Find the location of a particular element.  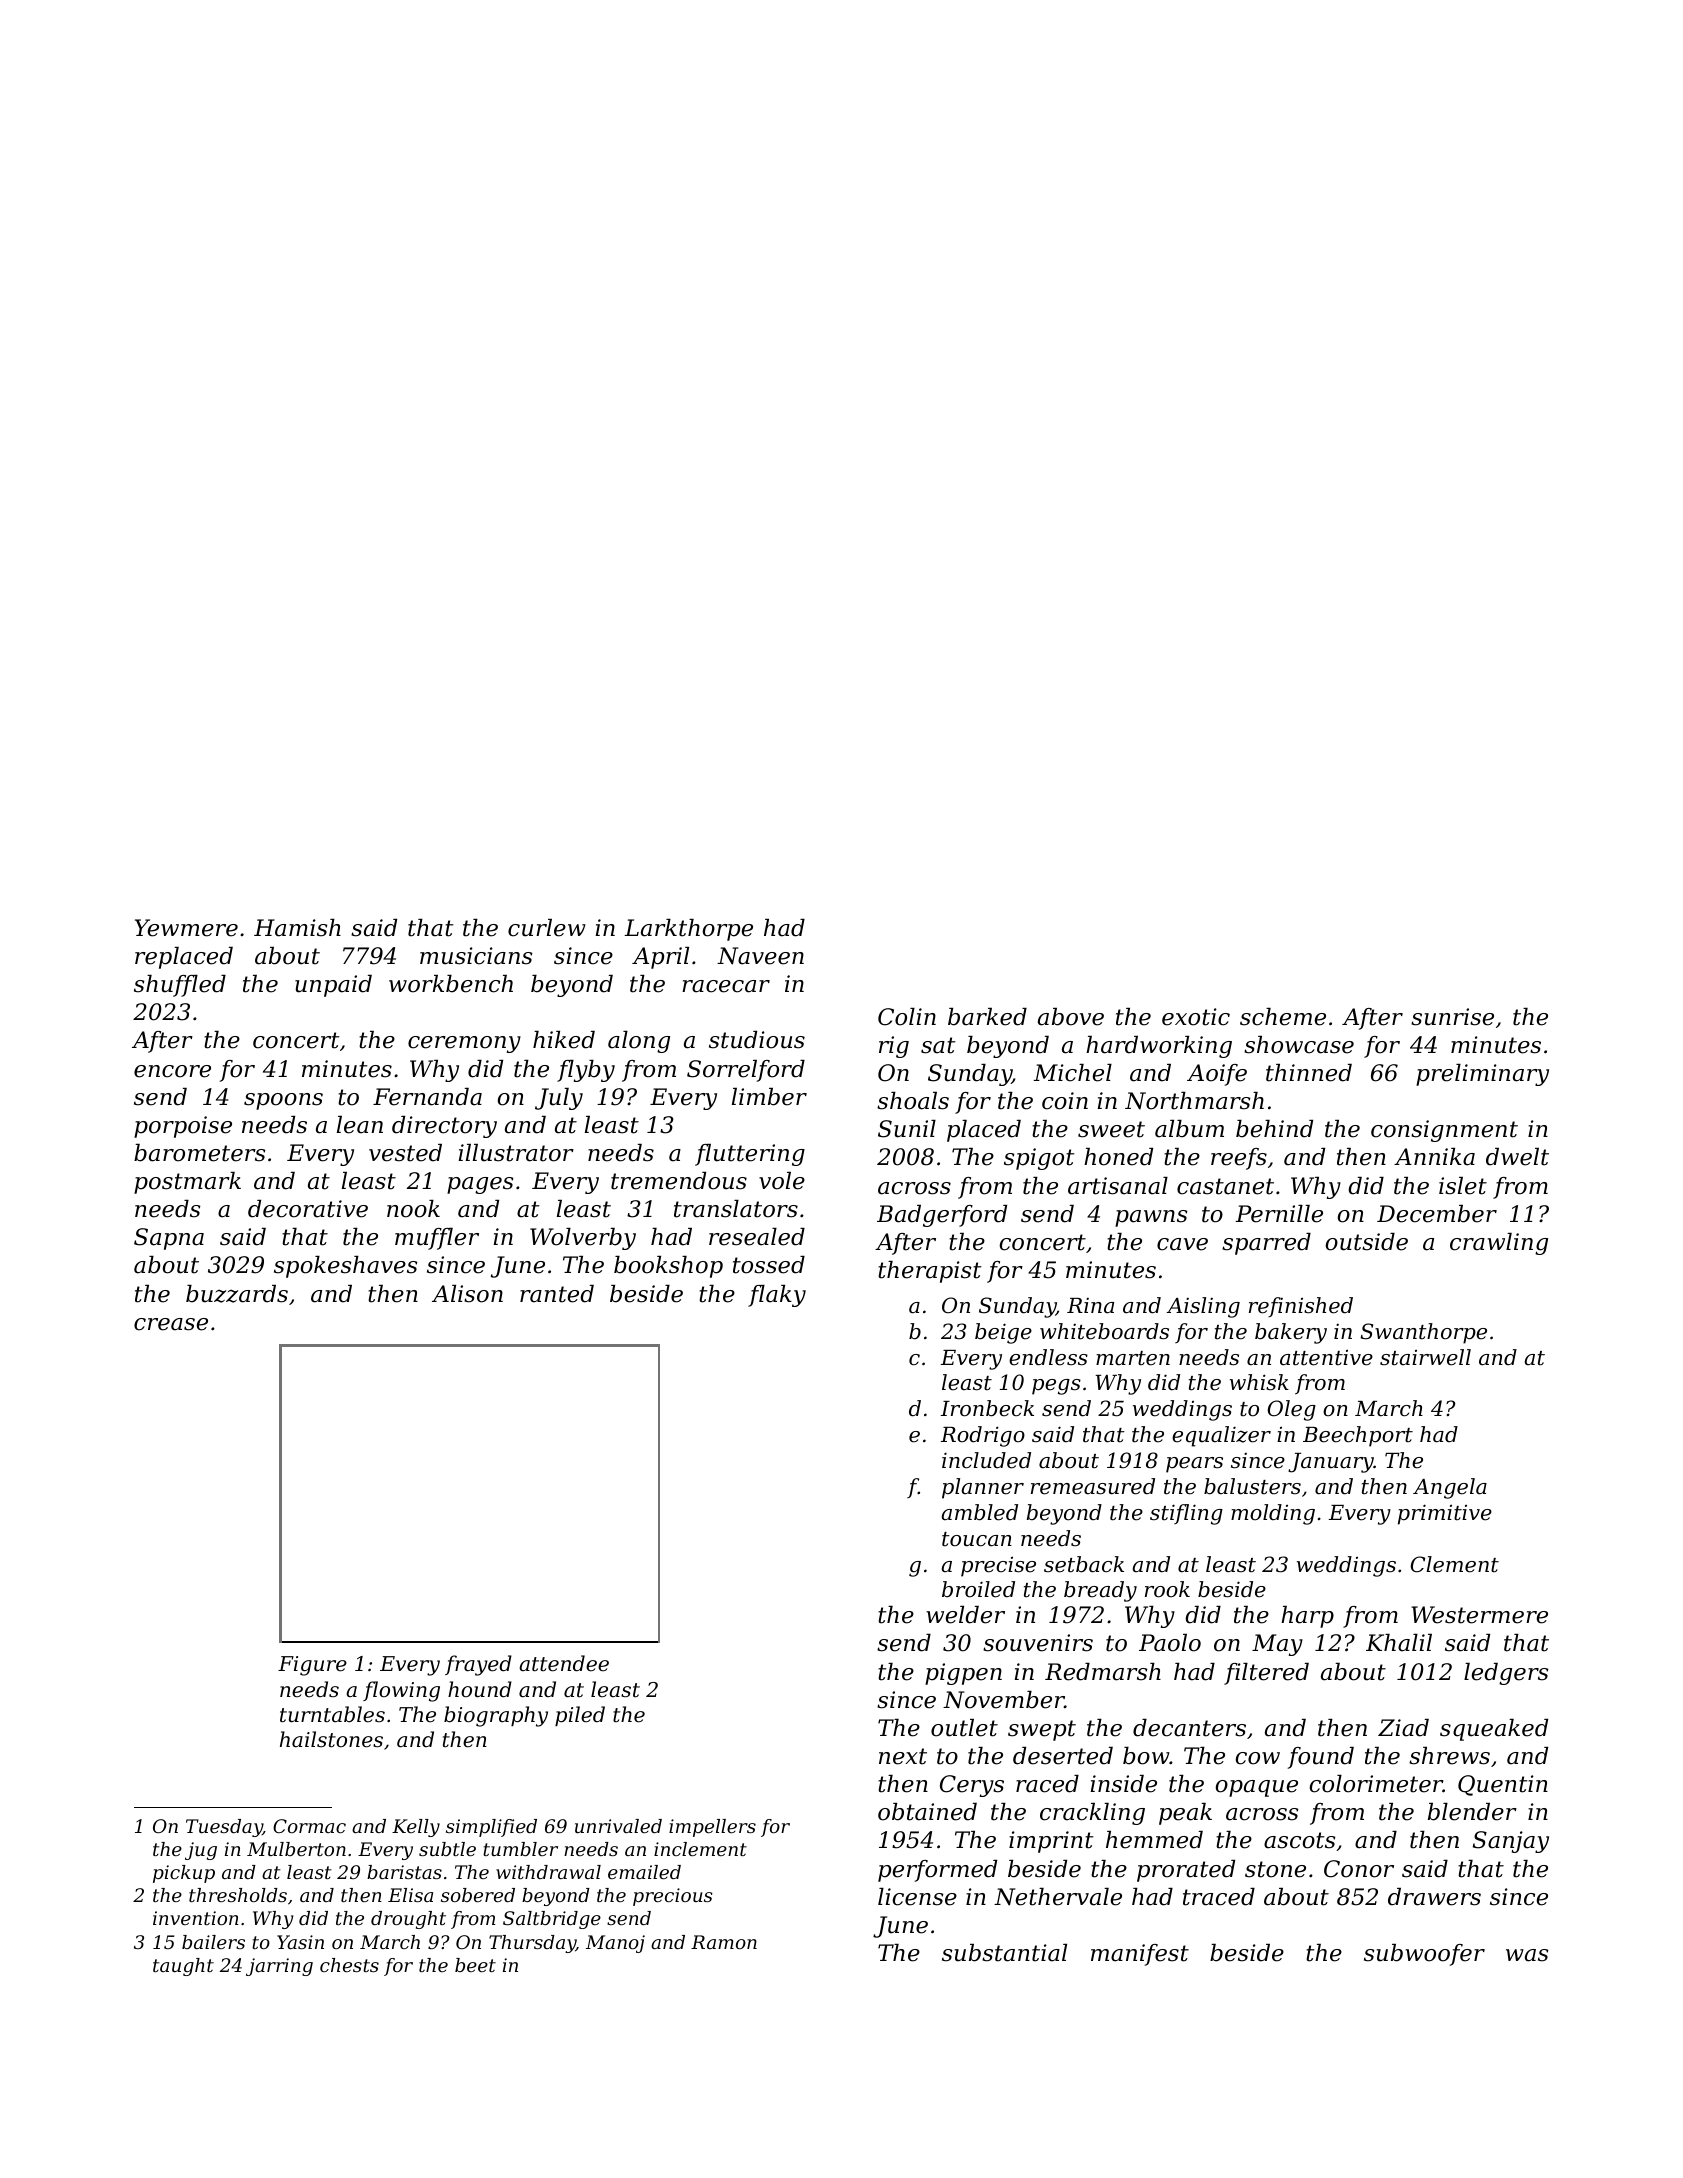

Rodrigo is located at coordinates (983, 1436).
